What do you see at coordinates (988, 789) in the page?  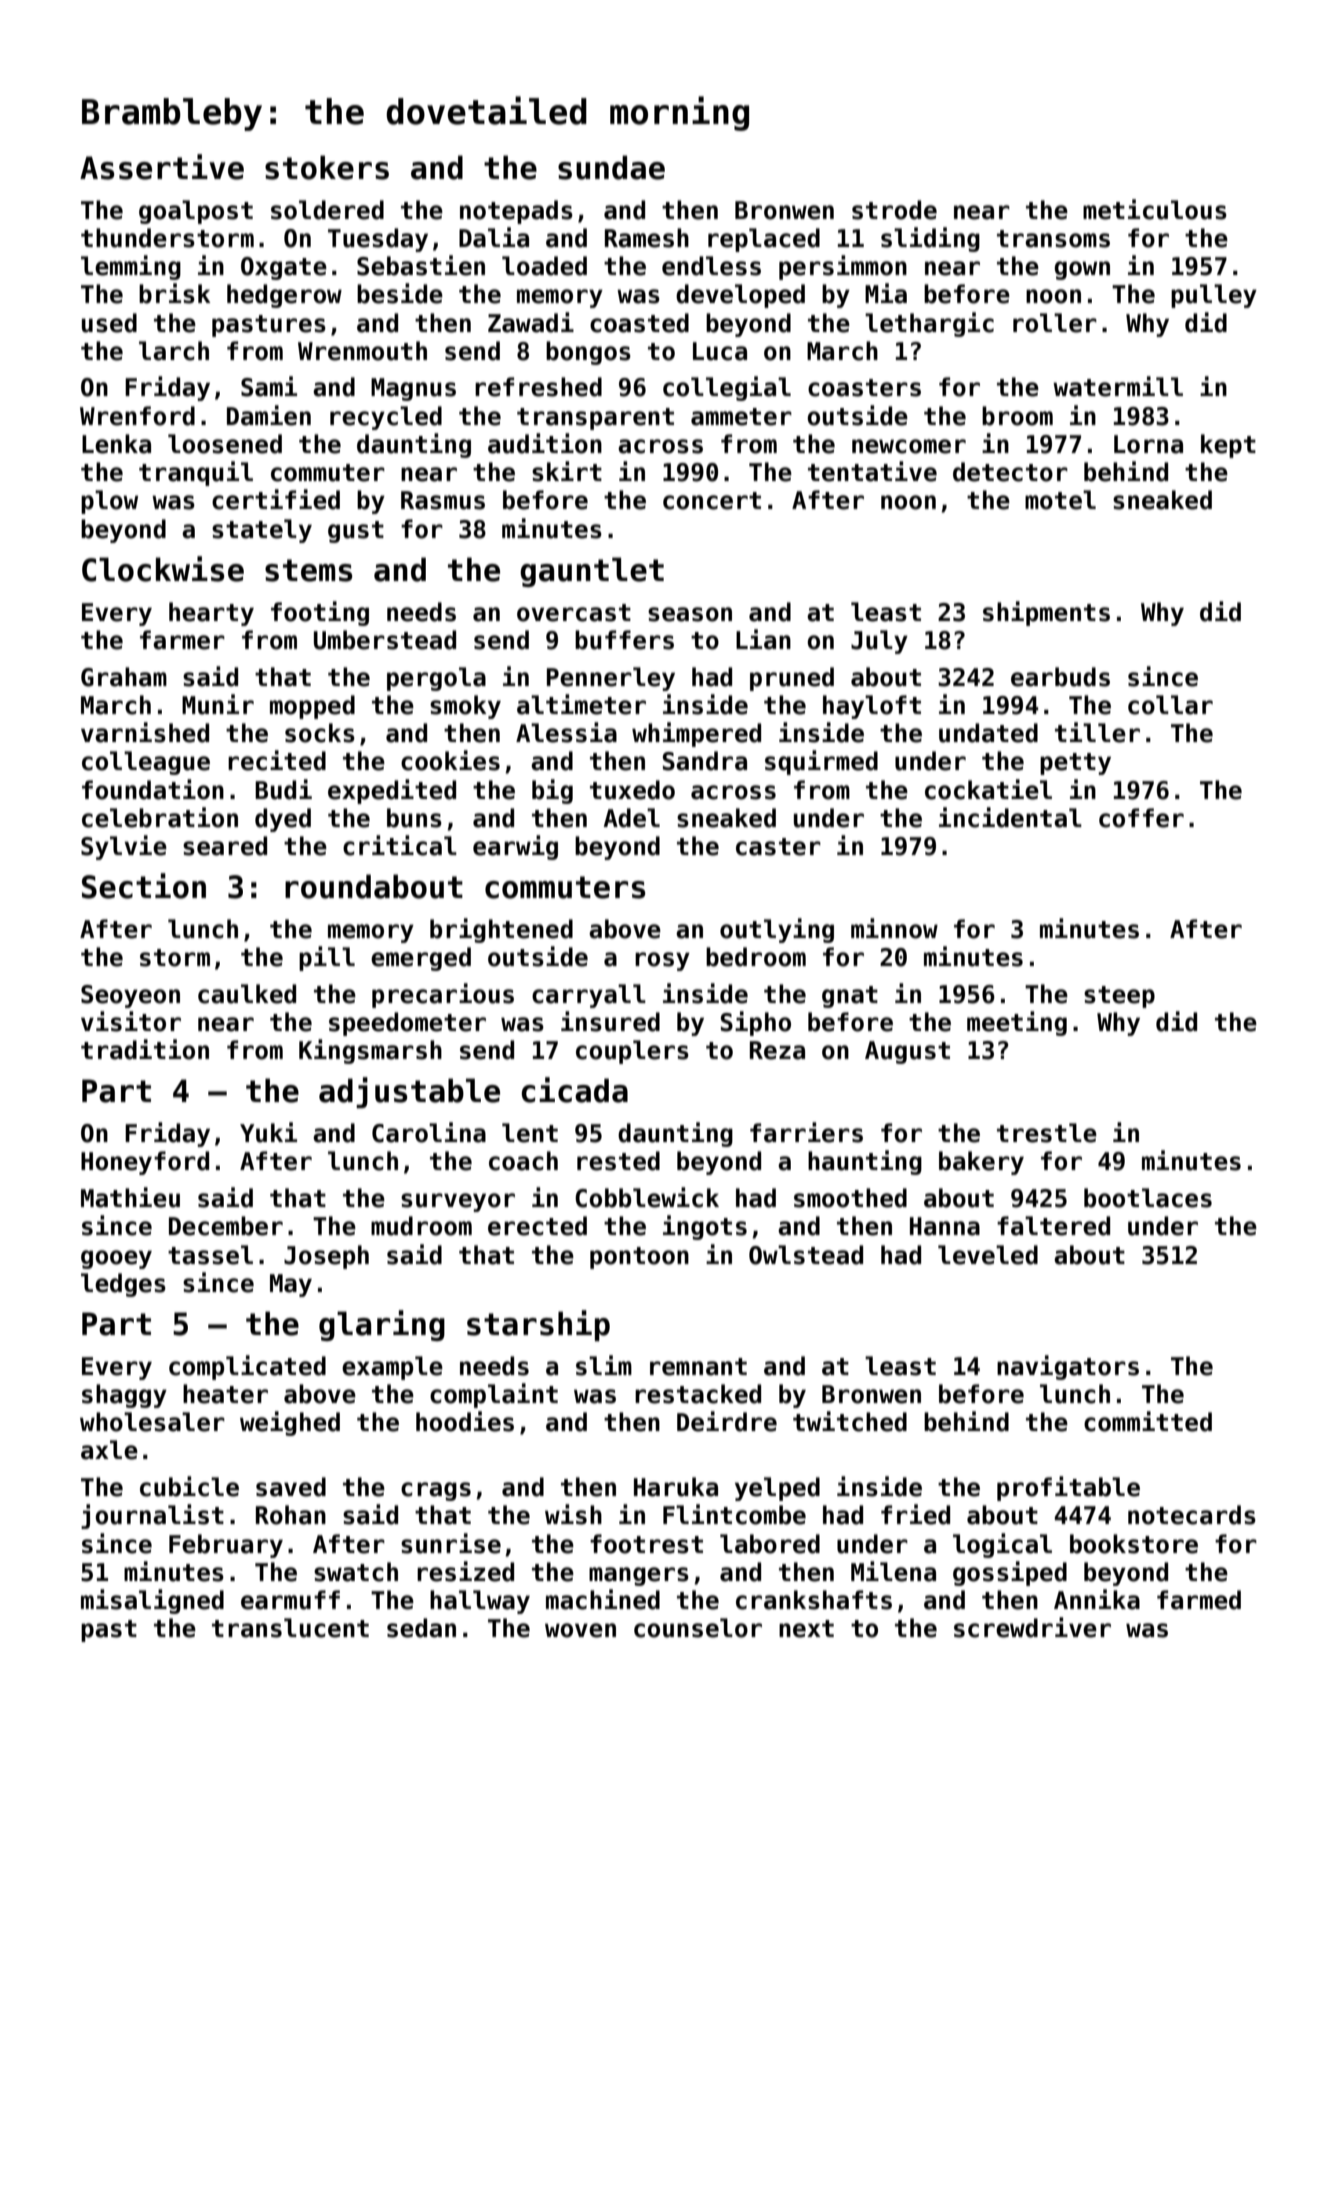 I see `cockatiel` at bounding box center [988, 789].
